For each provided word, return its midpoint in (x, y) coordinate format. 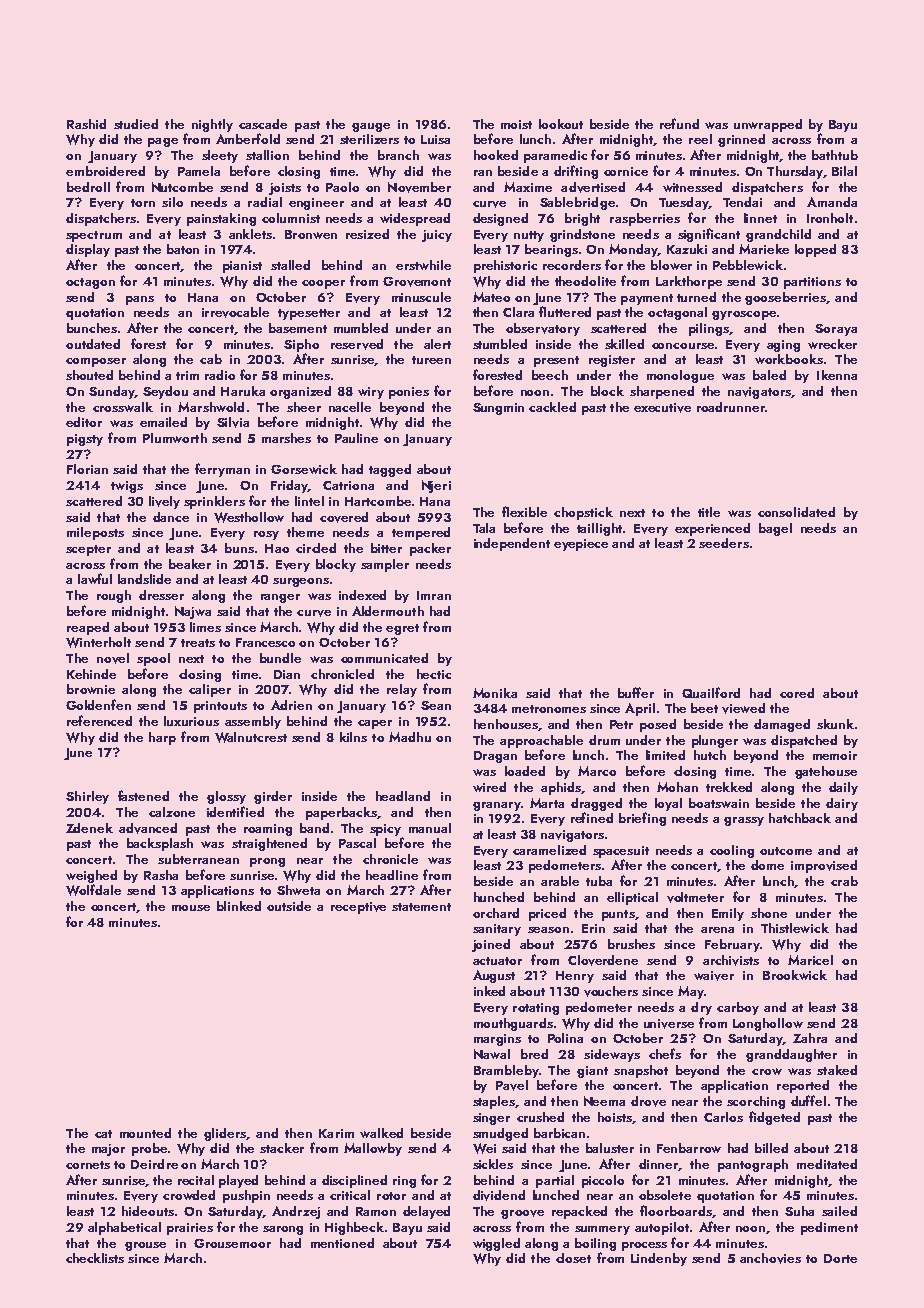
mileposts (95, 533)
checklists (95, 1258)
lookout (561, 124)
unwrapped (768, 125)
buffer (636, 692)
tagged (390, 470)
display (88, 250)
